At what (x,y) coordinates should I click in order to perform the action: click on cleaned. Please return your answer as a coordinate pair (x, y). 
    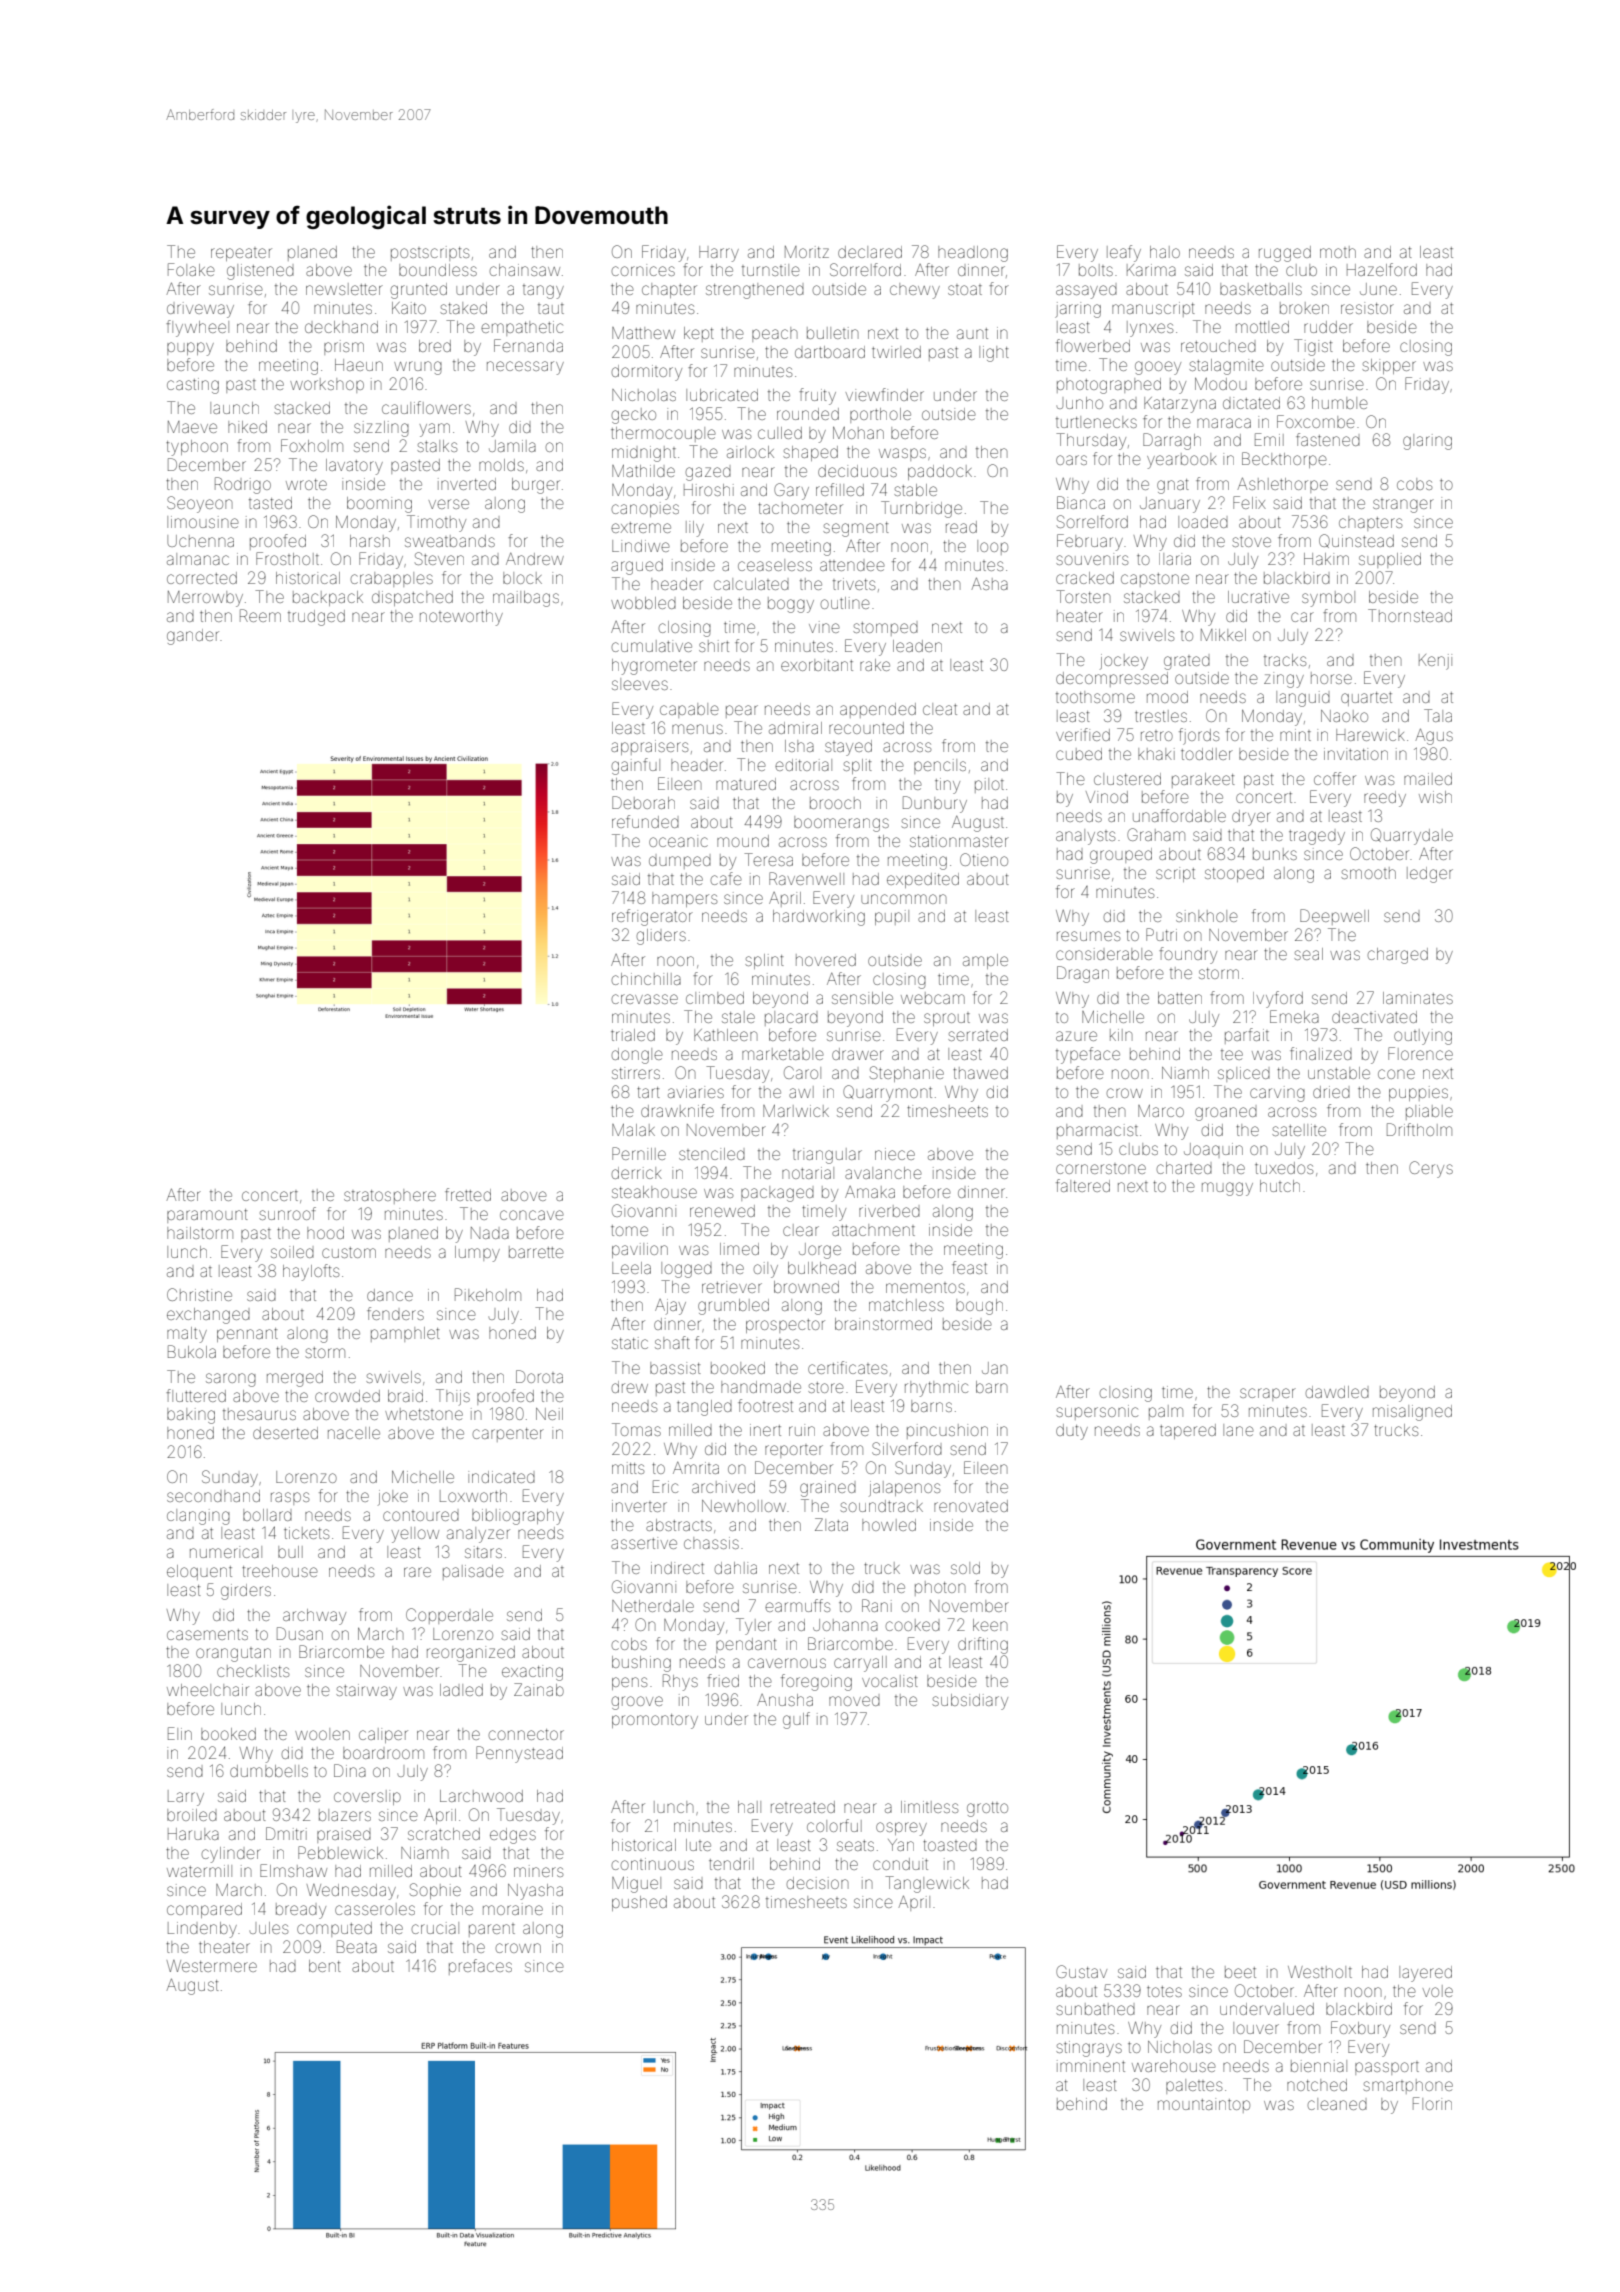
    Looking at the image, I should click on (1337, 2104).
